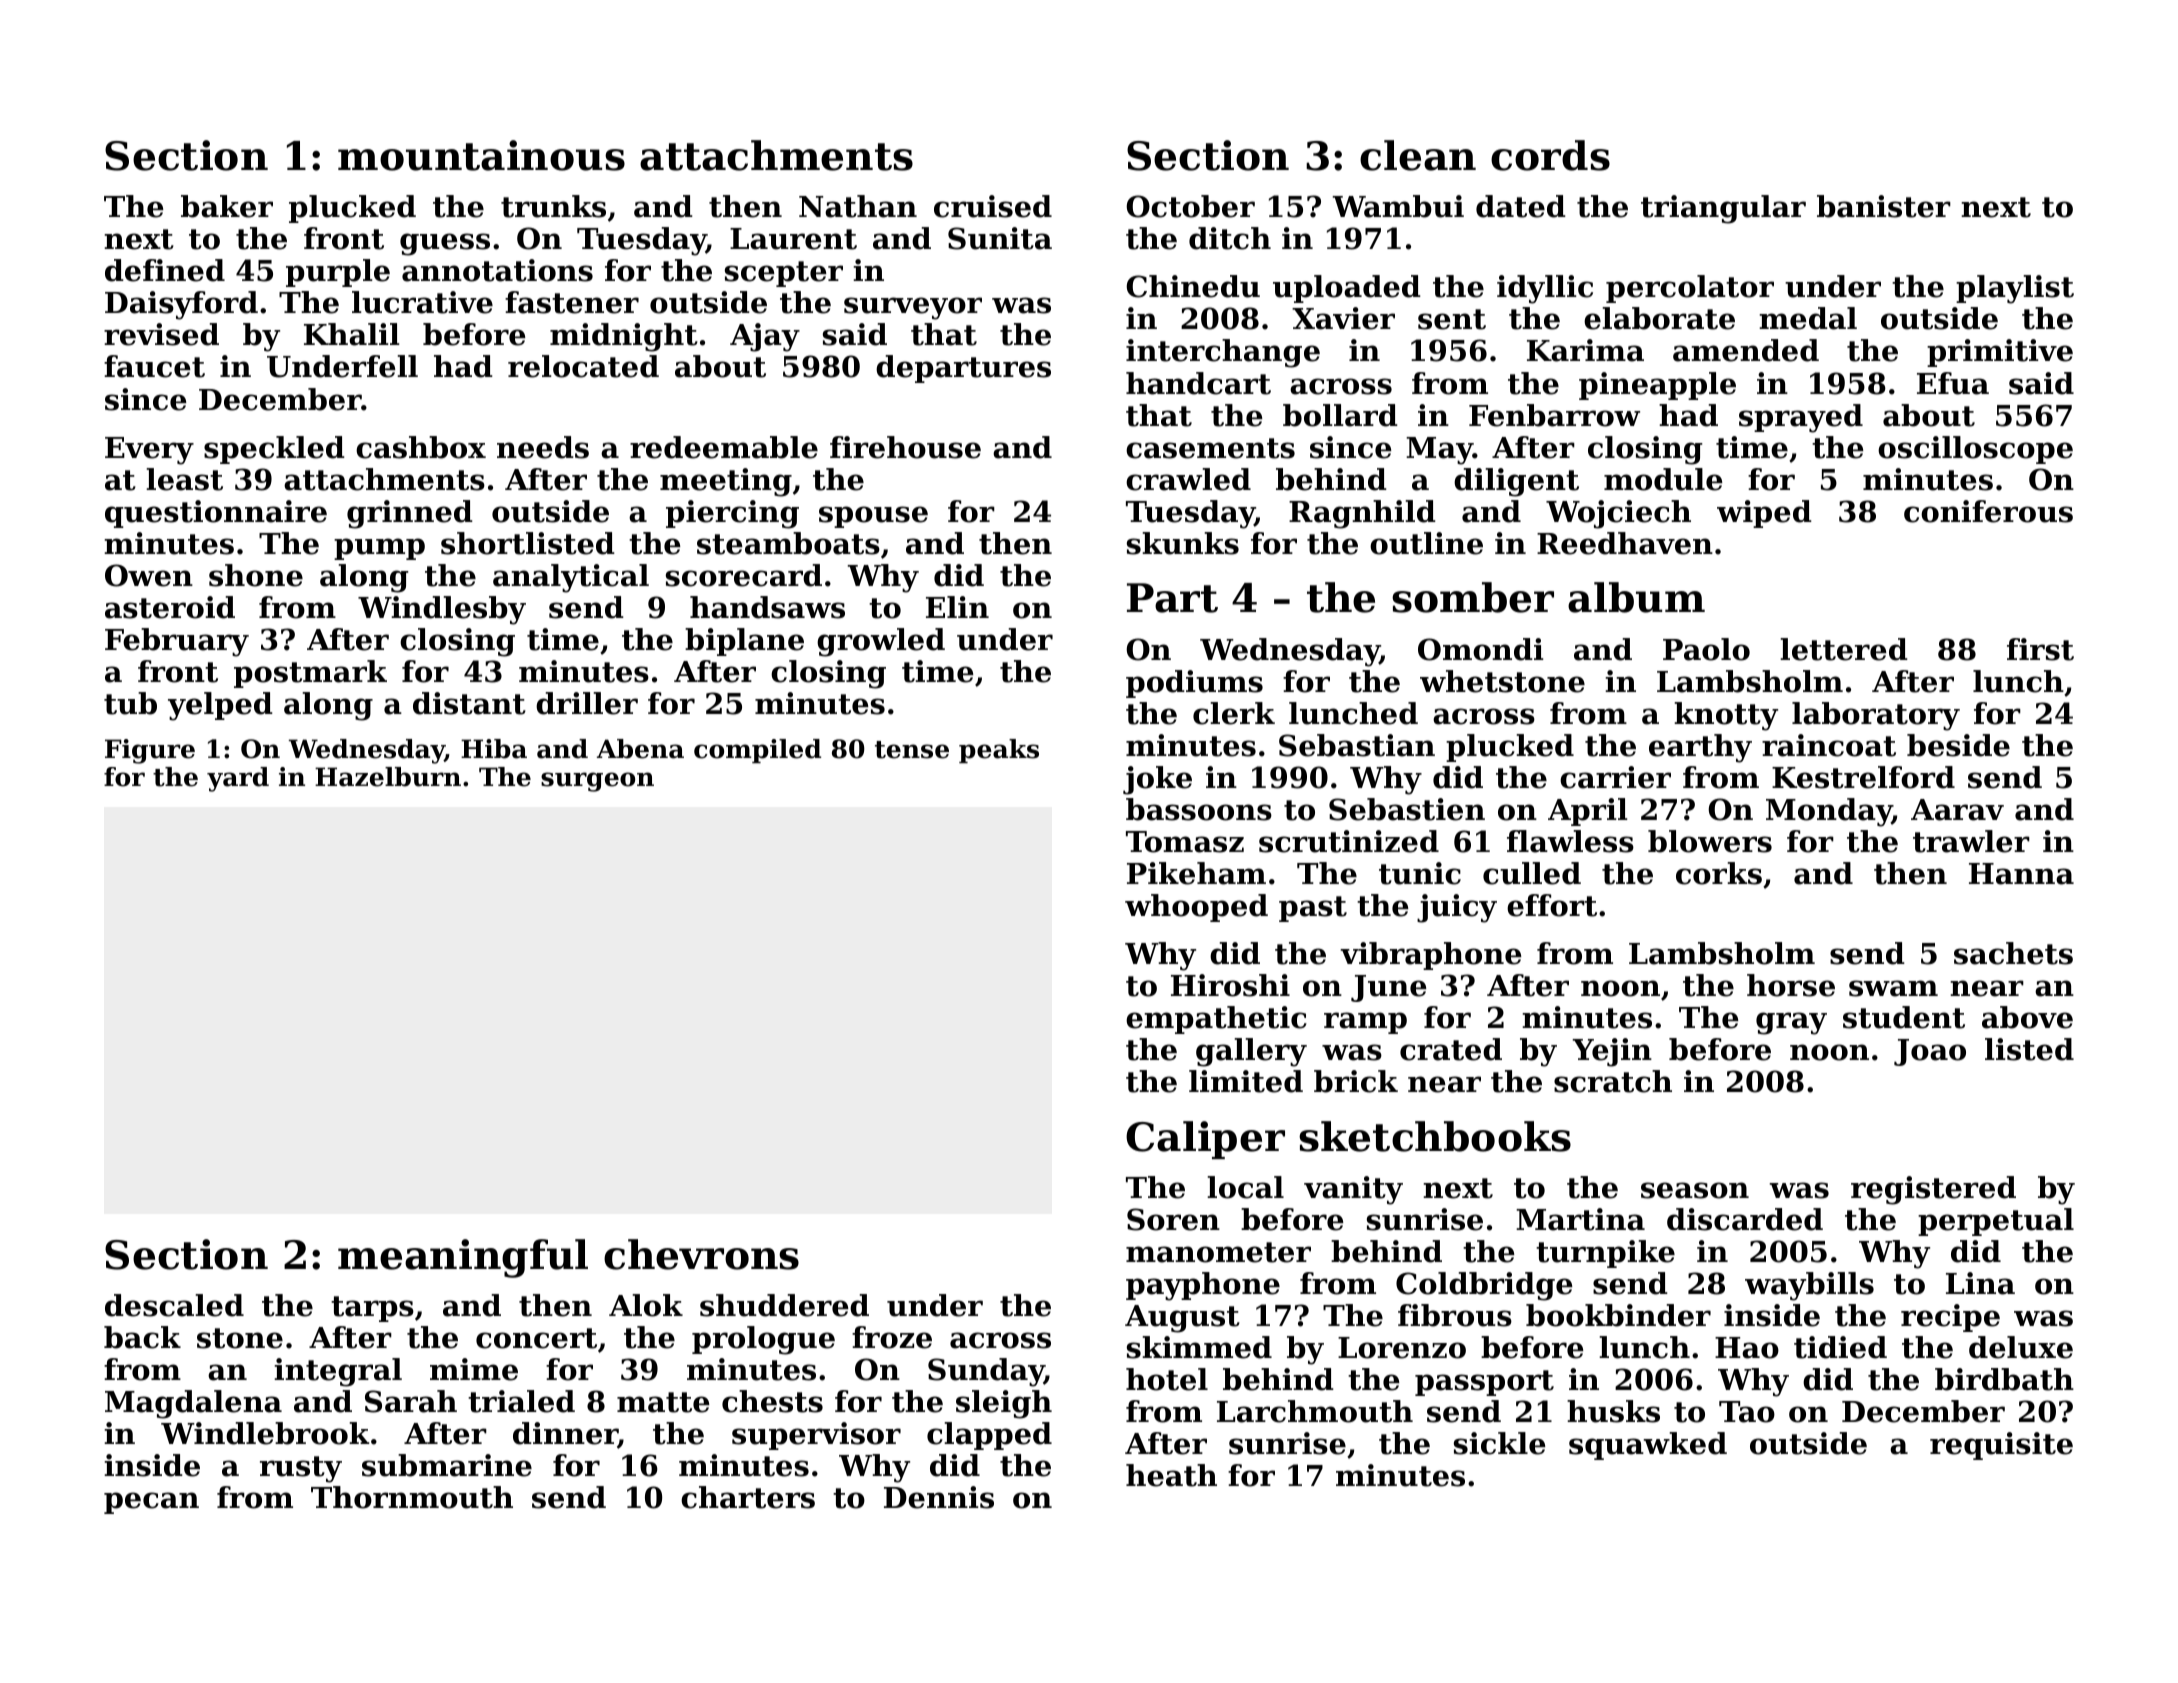 The width and height of the screenshot is (2178, 1683). What do you see at coordinates (1246, 1081) in the screenshot?
I see `limited` at bounding box center [1246, 1081].
